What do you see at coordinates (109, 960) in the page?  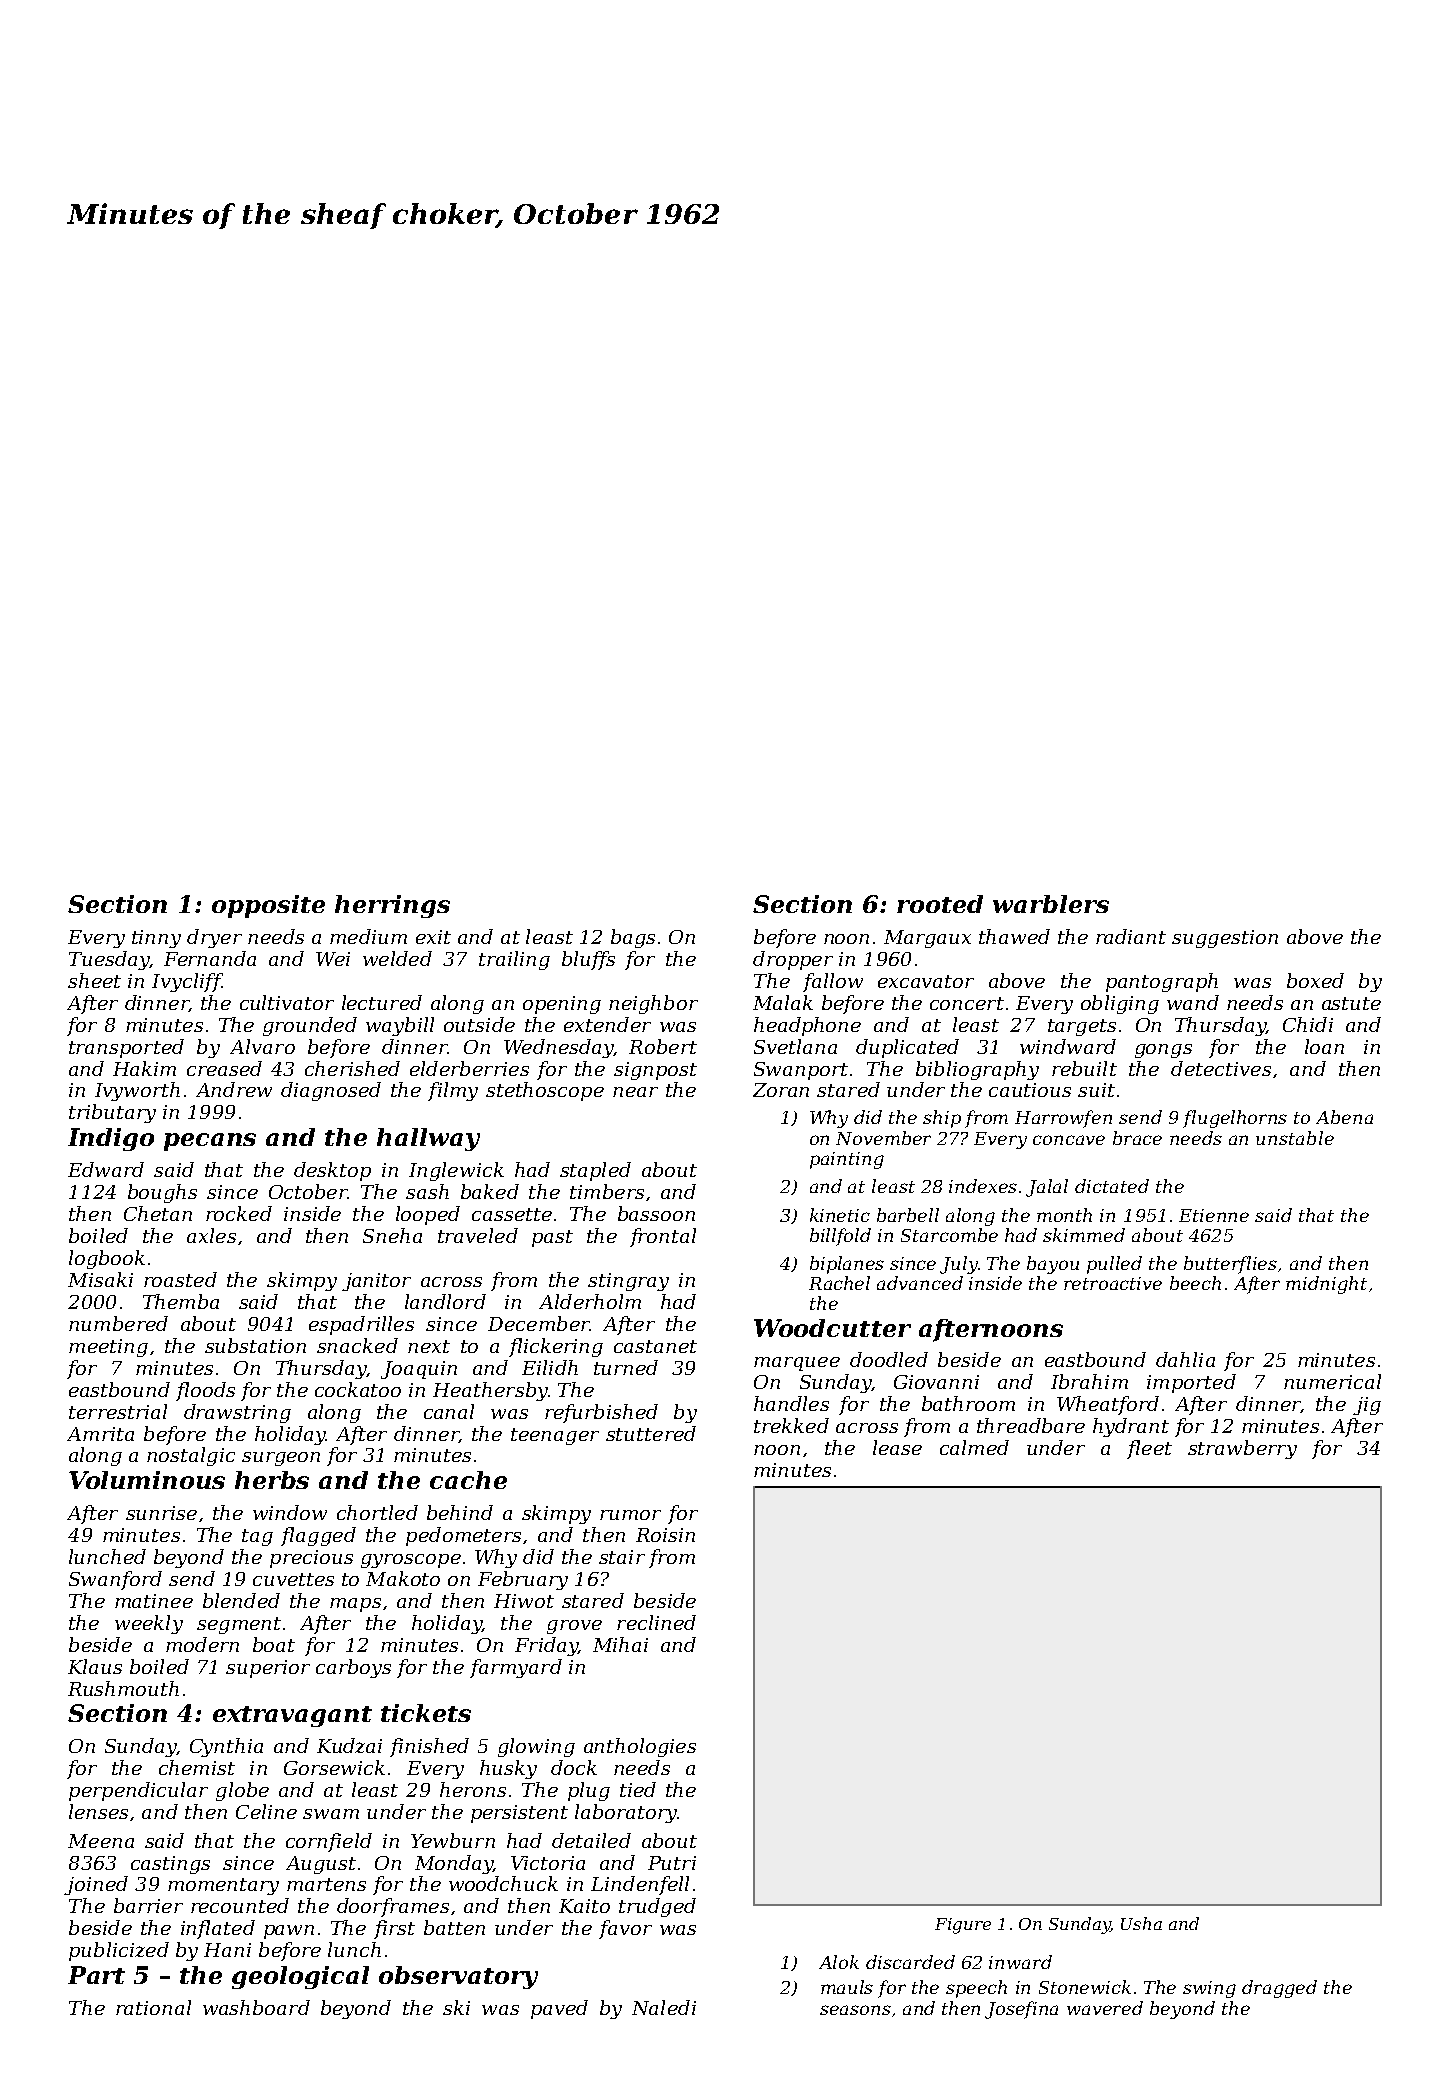 I see `Tuesday` at bounding box center [109, 960].
